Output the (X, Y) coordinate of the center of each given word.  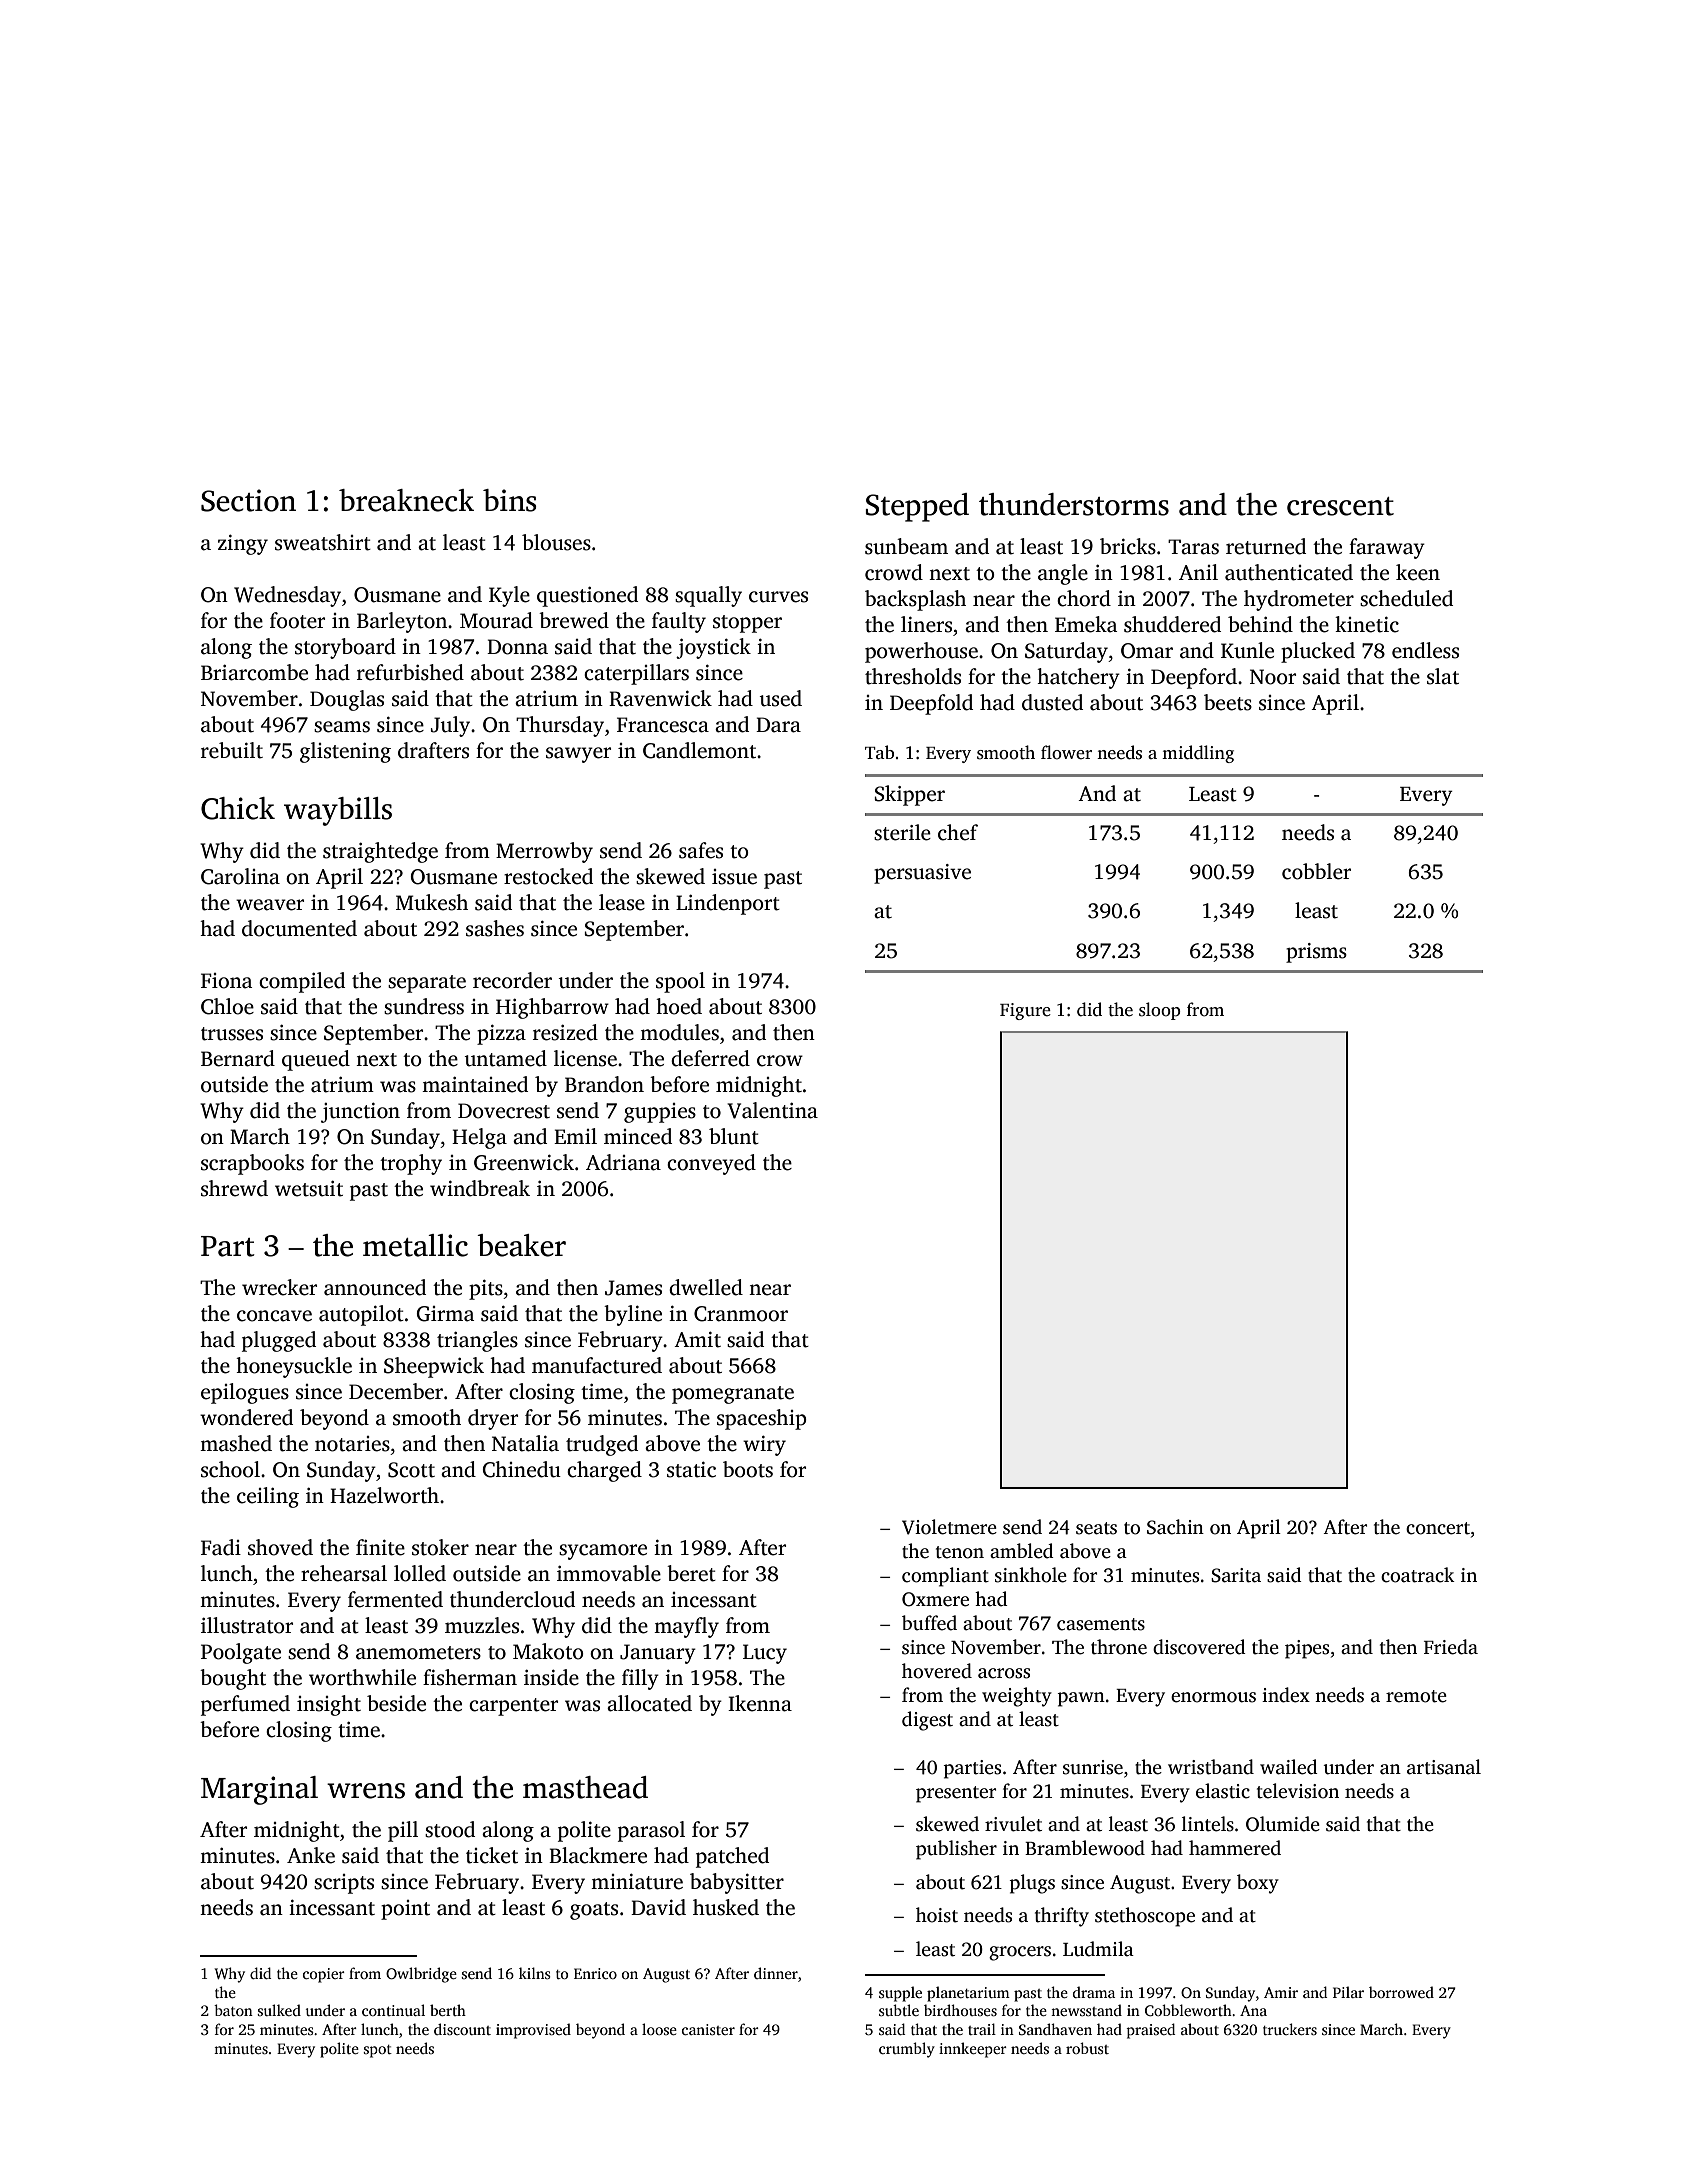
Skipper (909, 795)
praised (1151, 2031)
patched (732, 1857)
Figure (1025, 1011)
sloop (1160, 1011)
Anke (311, 1855)
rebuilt (232, 750)
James (633, 1288)
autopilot (361, 1315)
